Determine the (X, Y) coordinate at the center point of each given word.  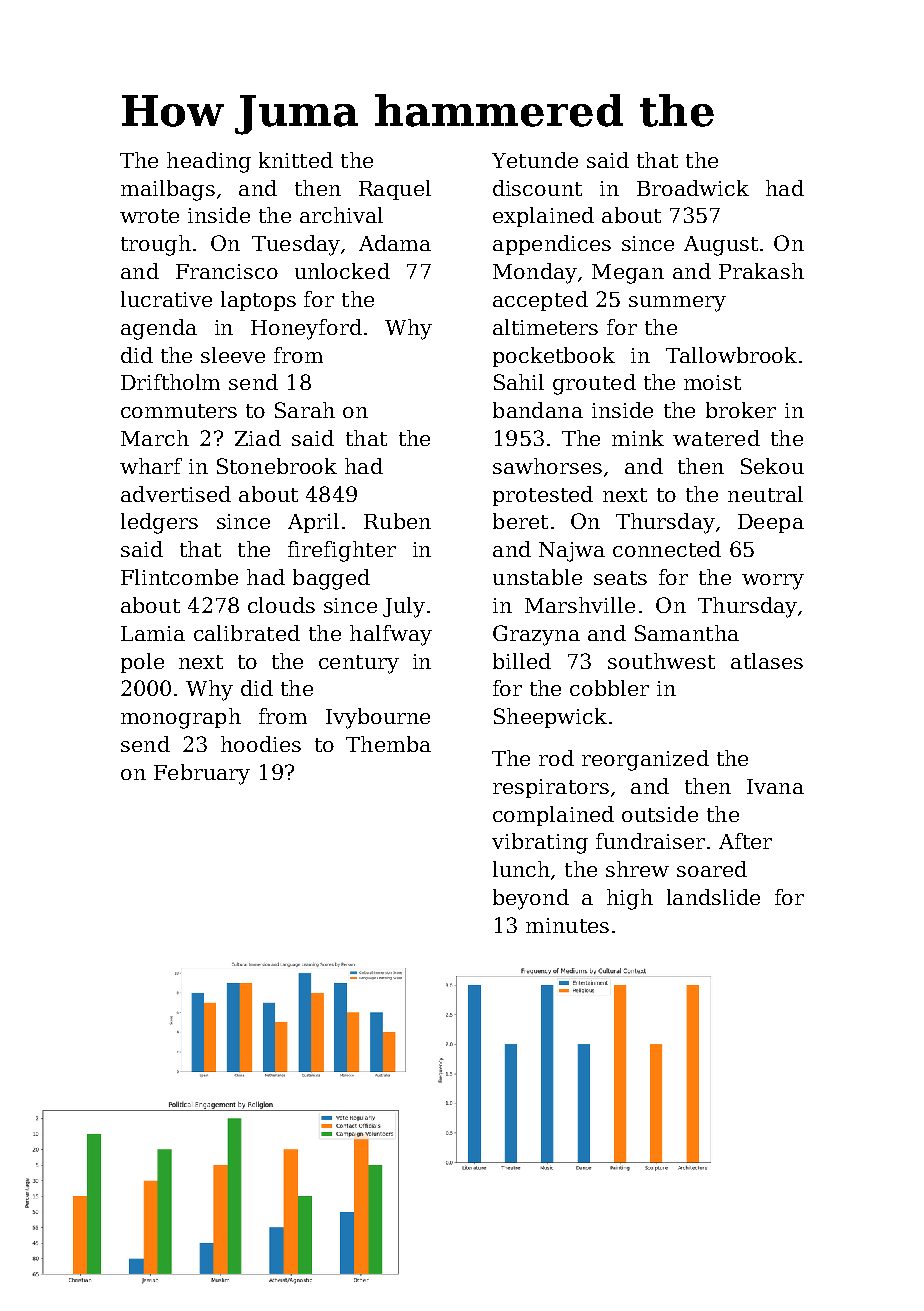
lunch (521, 869)
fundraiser (650, 841)
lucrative (166, 299)
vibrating (540, 843)
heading (209, 162)
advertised (176, 494)
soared (712, 869)
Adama (395, 243)
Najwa (572, 552)
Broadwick (693, 188)
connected (667, 549)
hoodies (261, 744)
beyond (531, 899)
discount (537, 188)
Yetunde (535, 160)
